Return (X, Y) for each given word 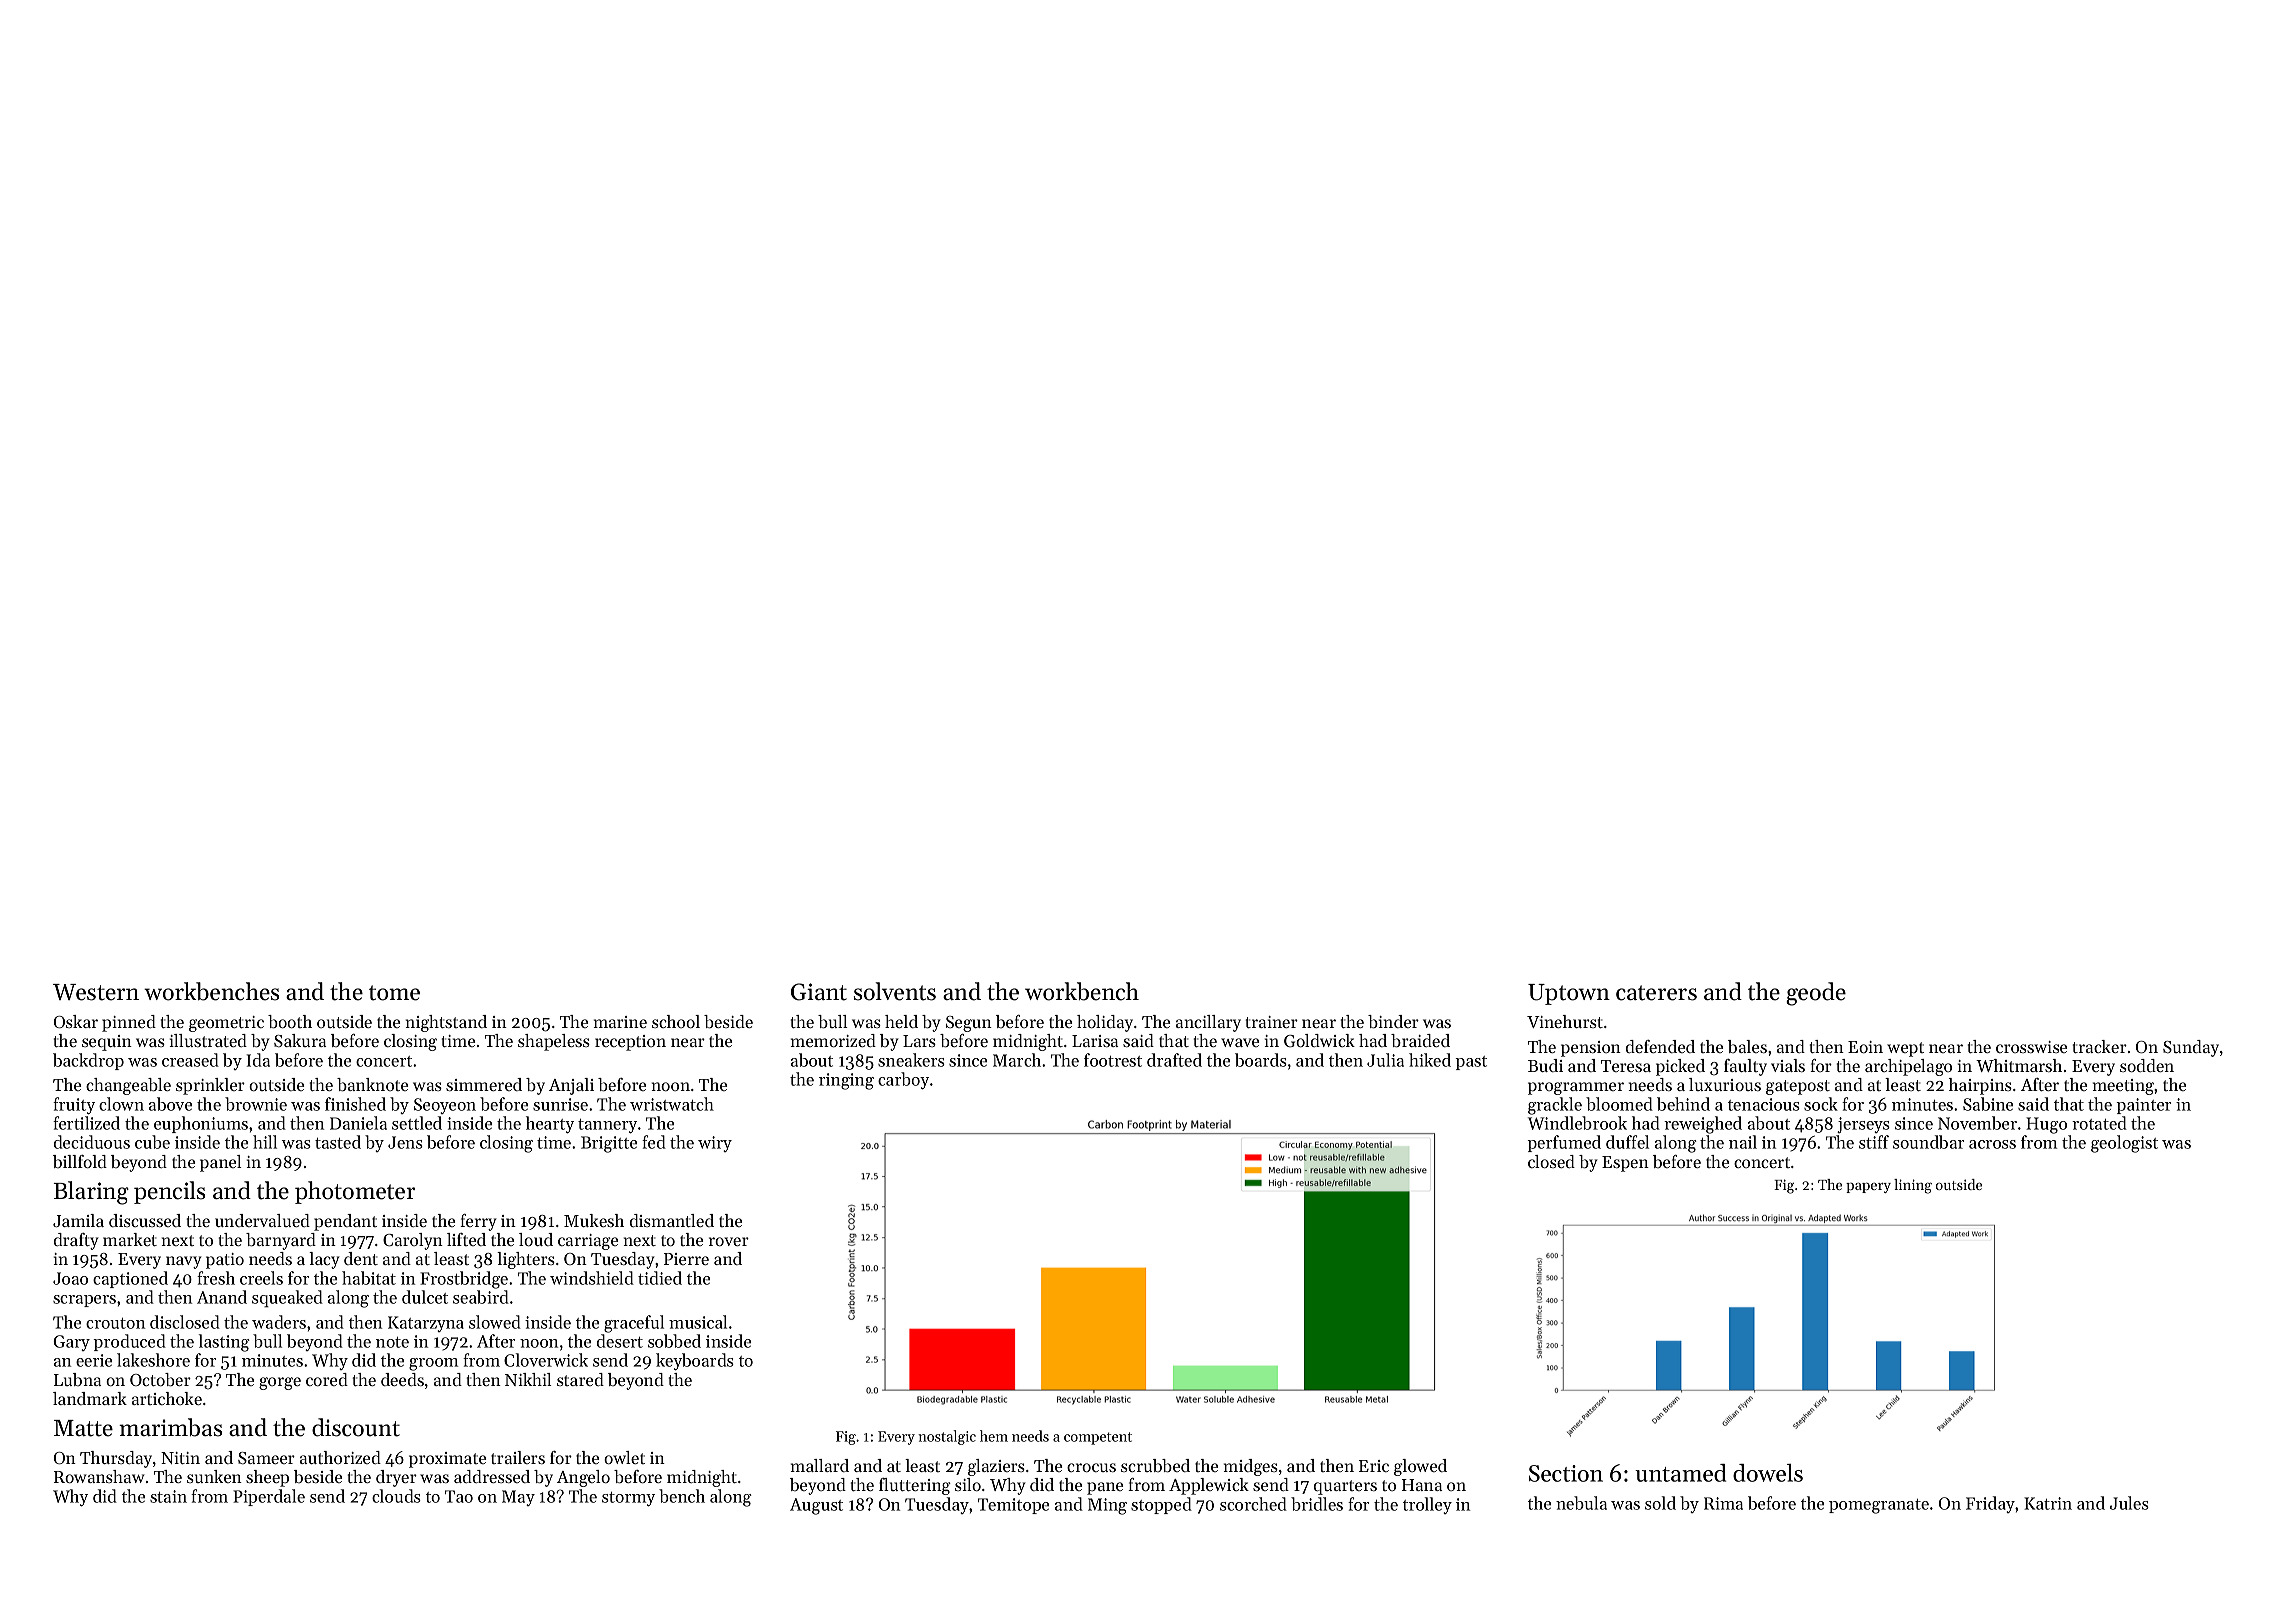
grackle (1555, 1106)
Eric (1374, 1466)
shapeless (554, 1042)
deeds (402, 1379)
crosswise (2031, 1047)
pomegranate (1879, 1506)
